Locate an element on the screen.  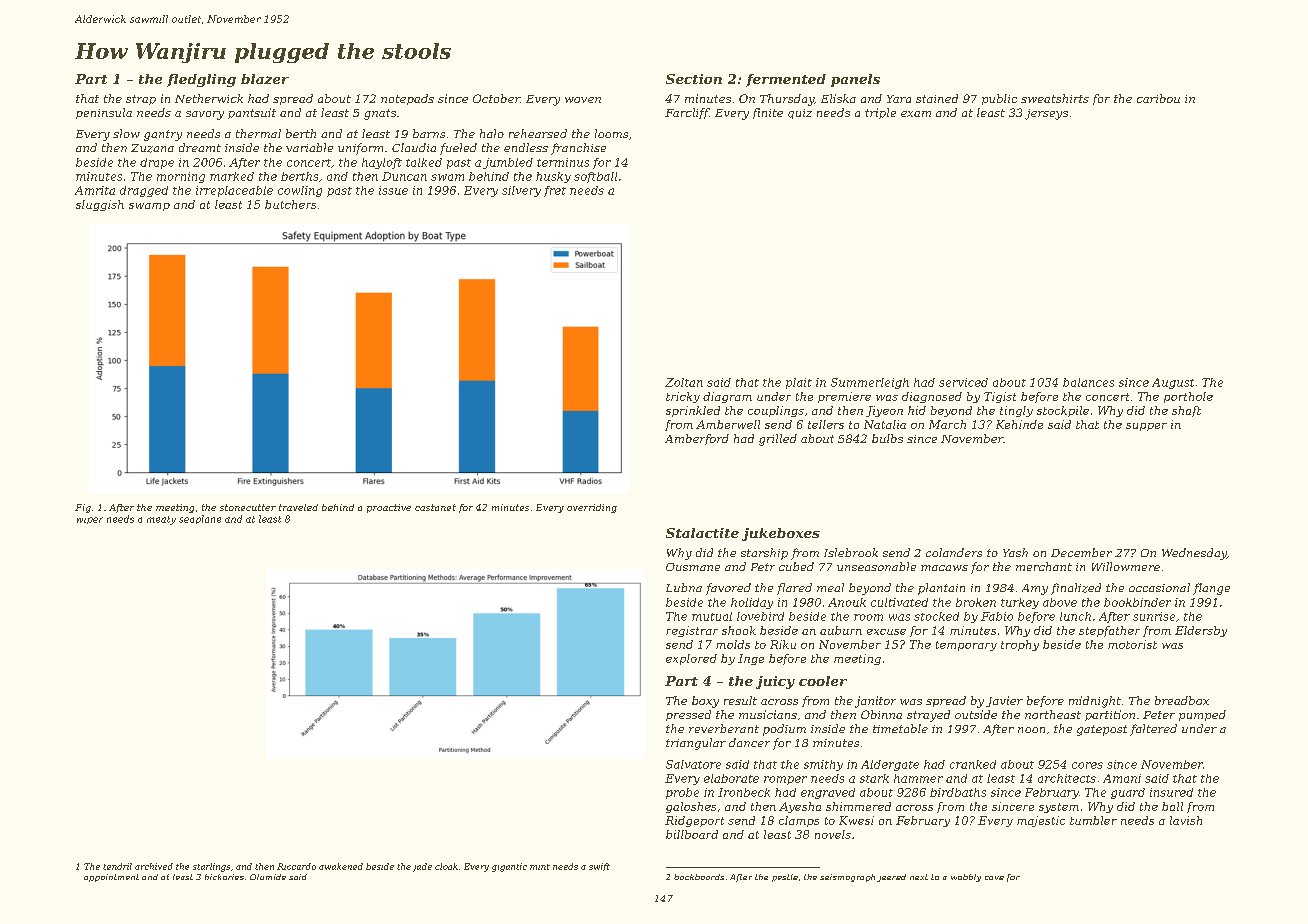
flange is located at coordinates (1211, 589).
